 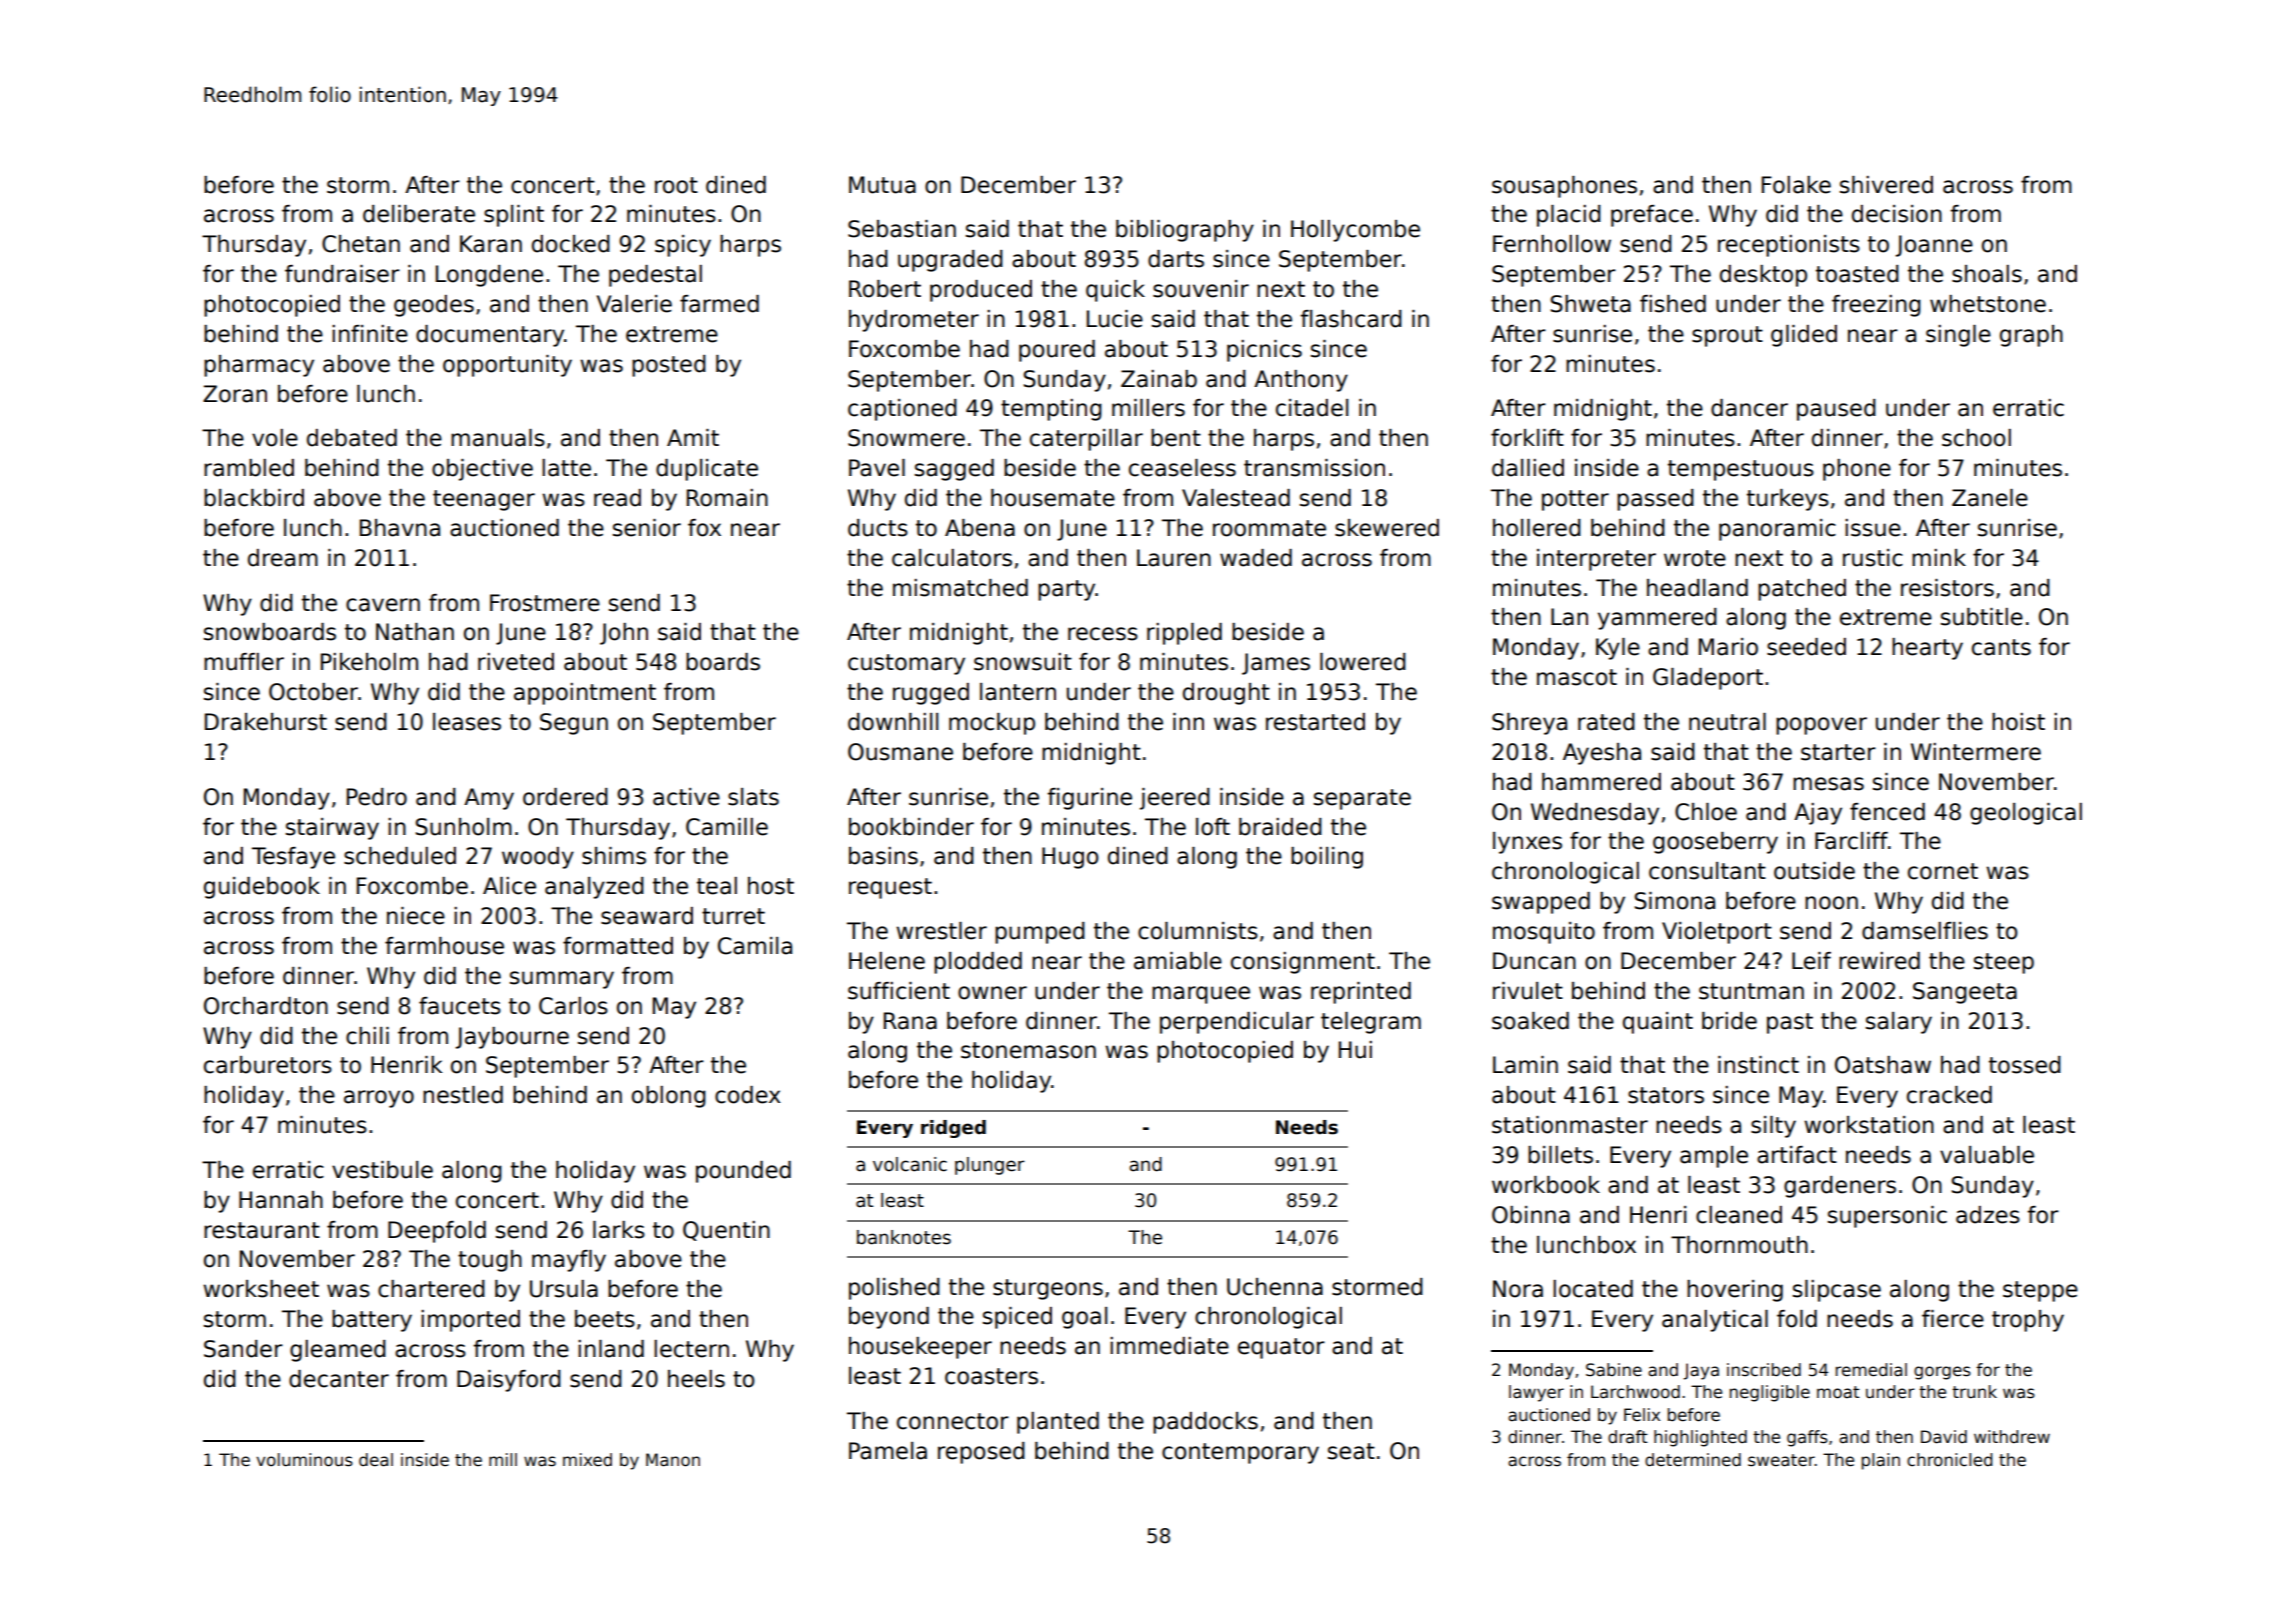 I want to click on deliberate, so click(x=419, y=214).
